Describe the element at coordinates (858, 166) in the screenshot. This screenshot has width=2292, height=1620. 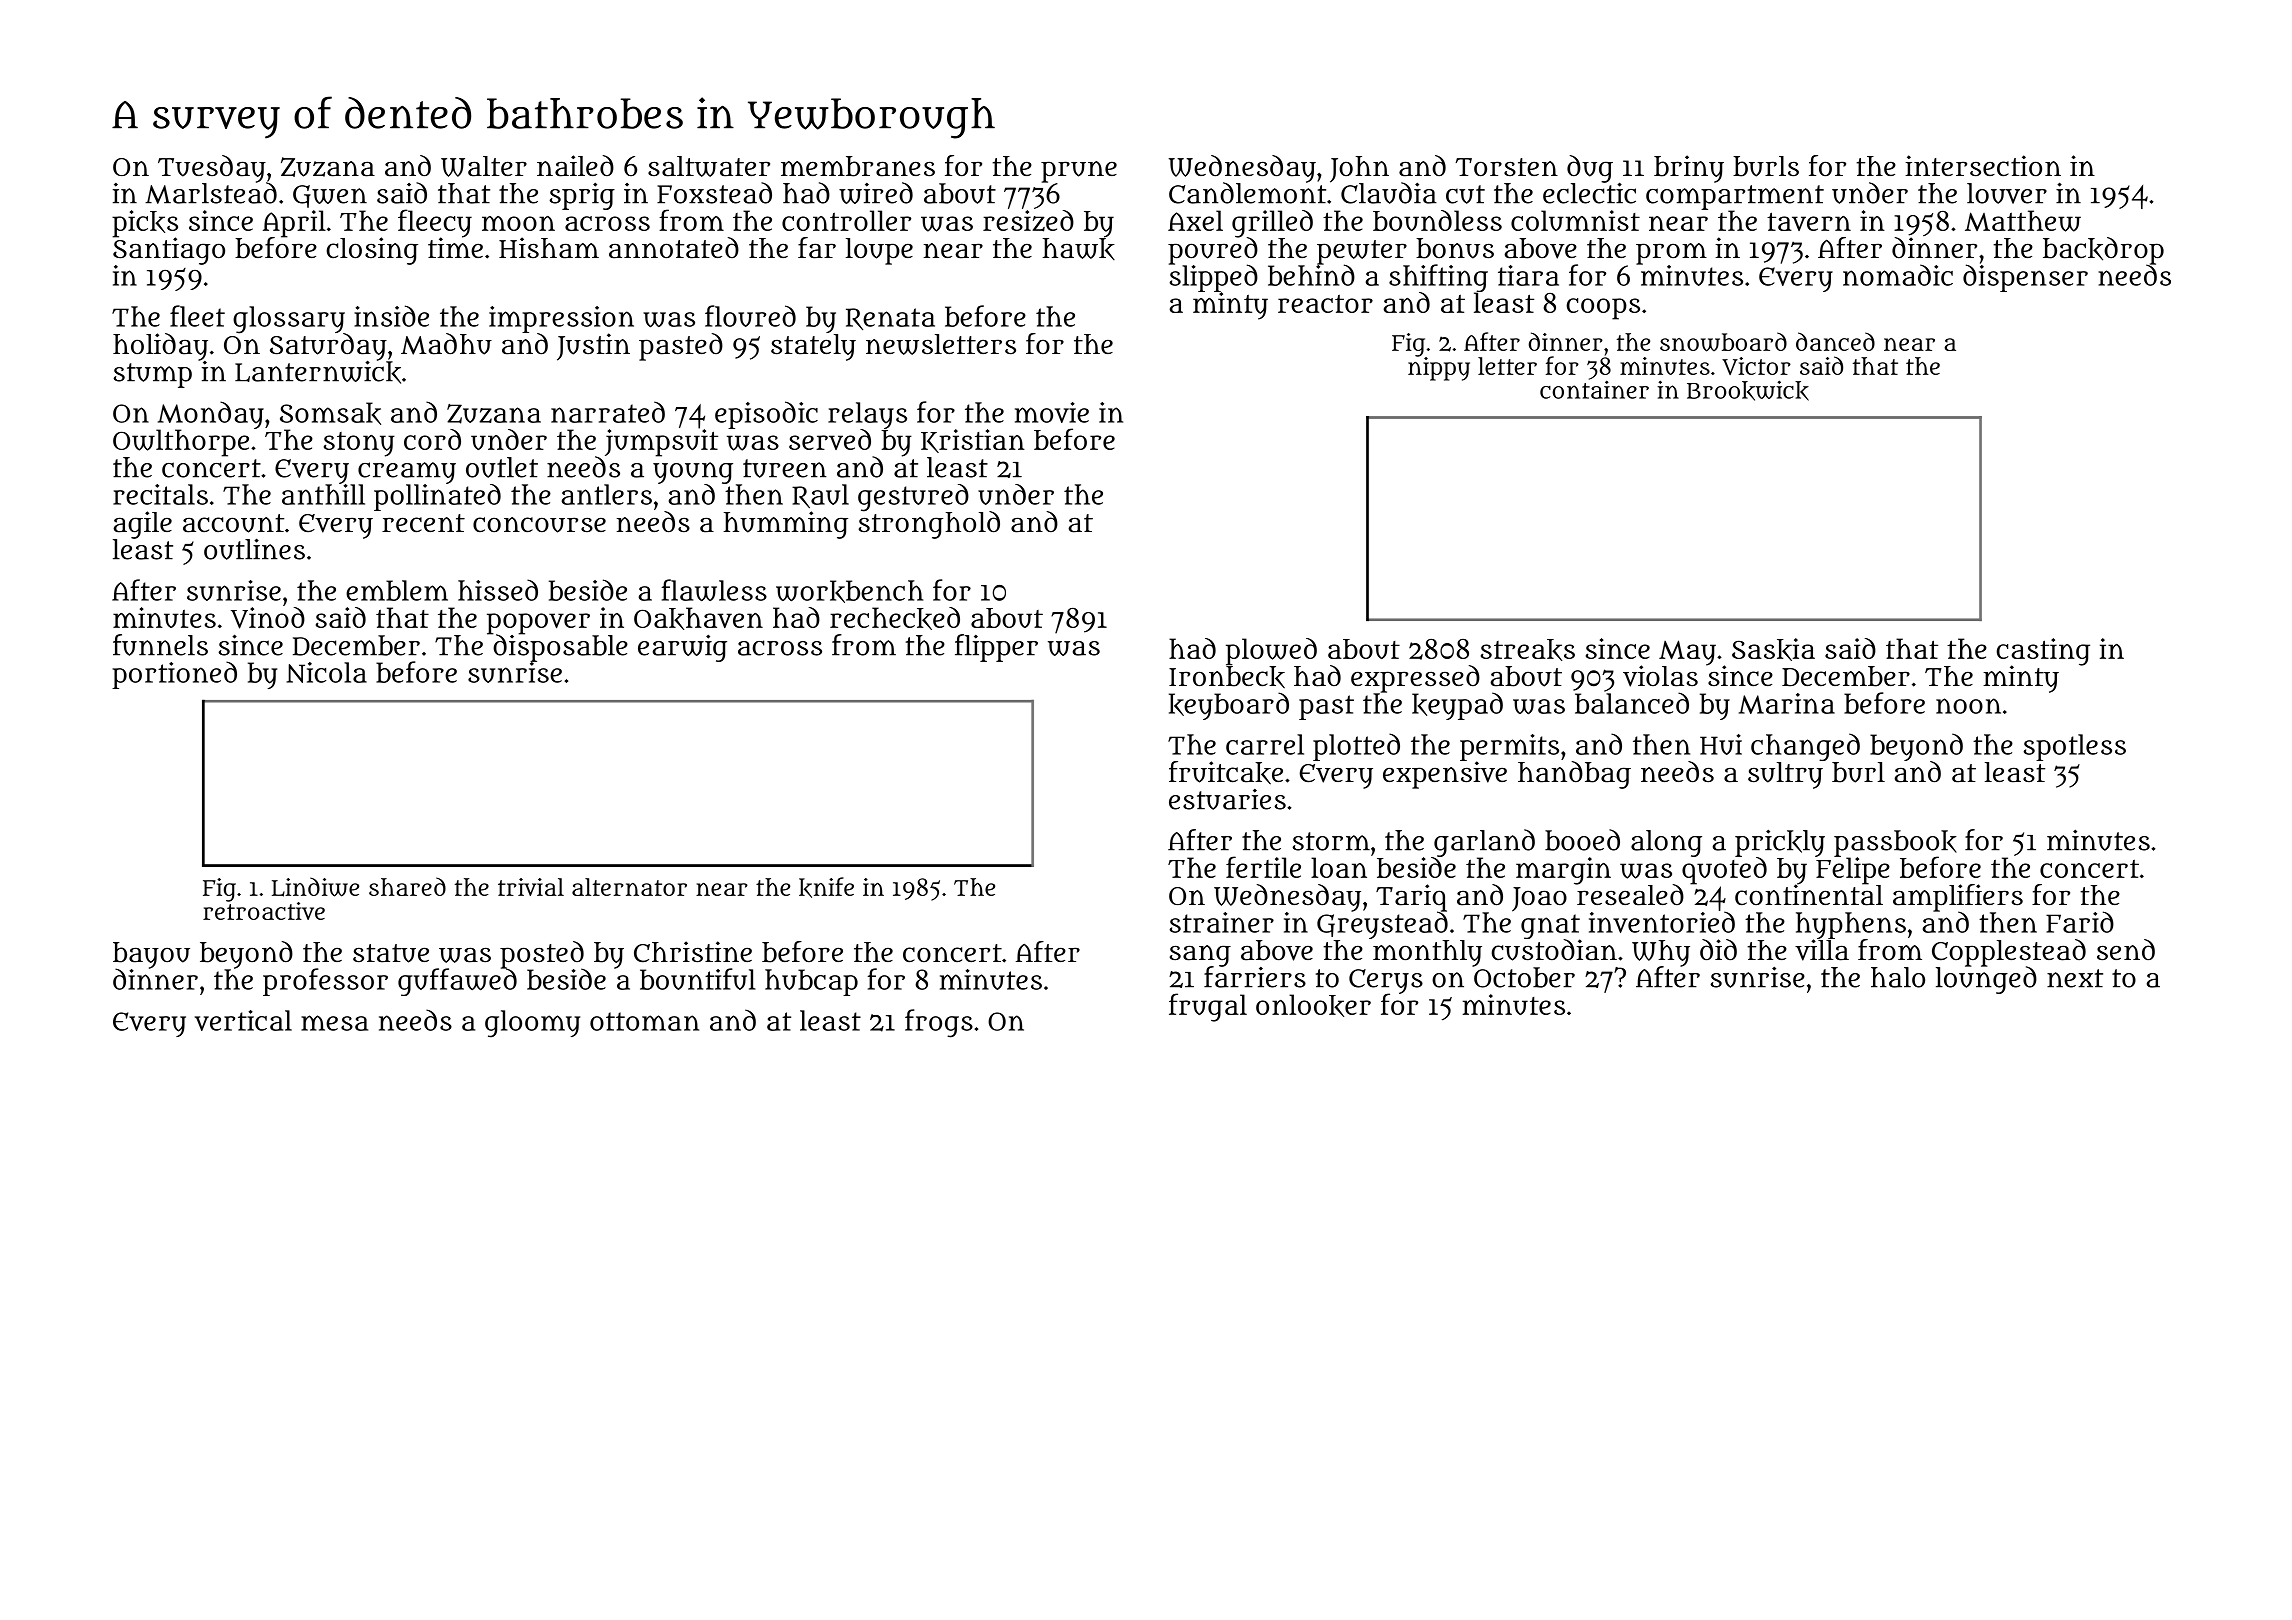
I see `membranes` at that location.
